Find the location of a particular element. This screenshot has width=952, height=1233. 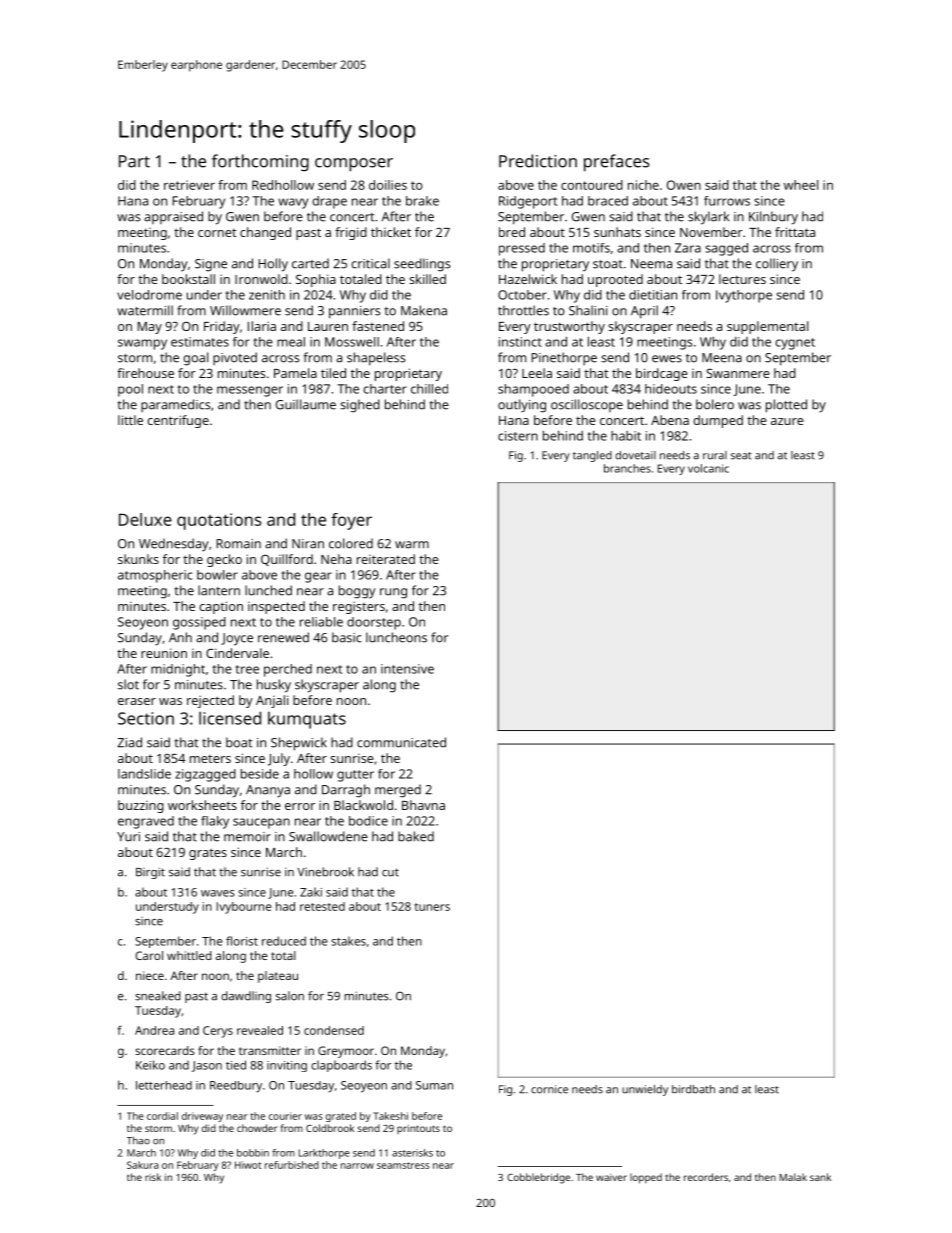

tuners is located at coordinates (432, 907).
